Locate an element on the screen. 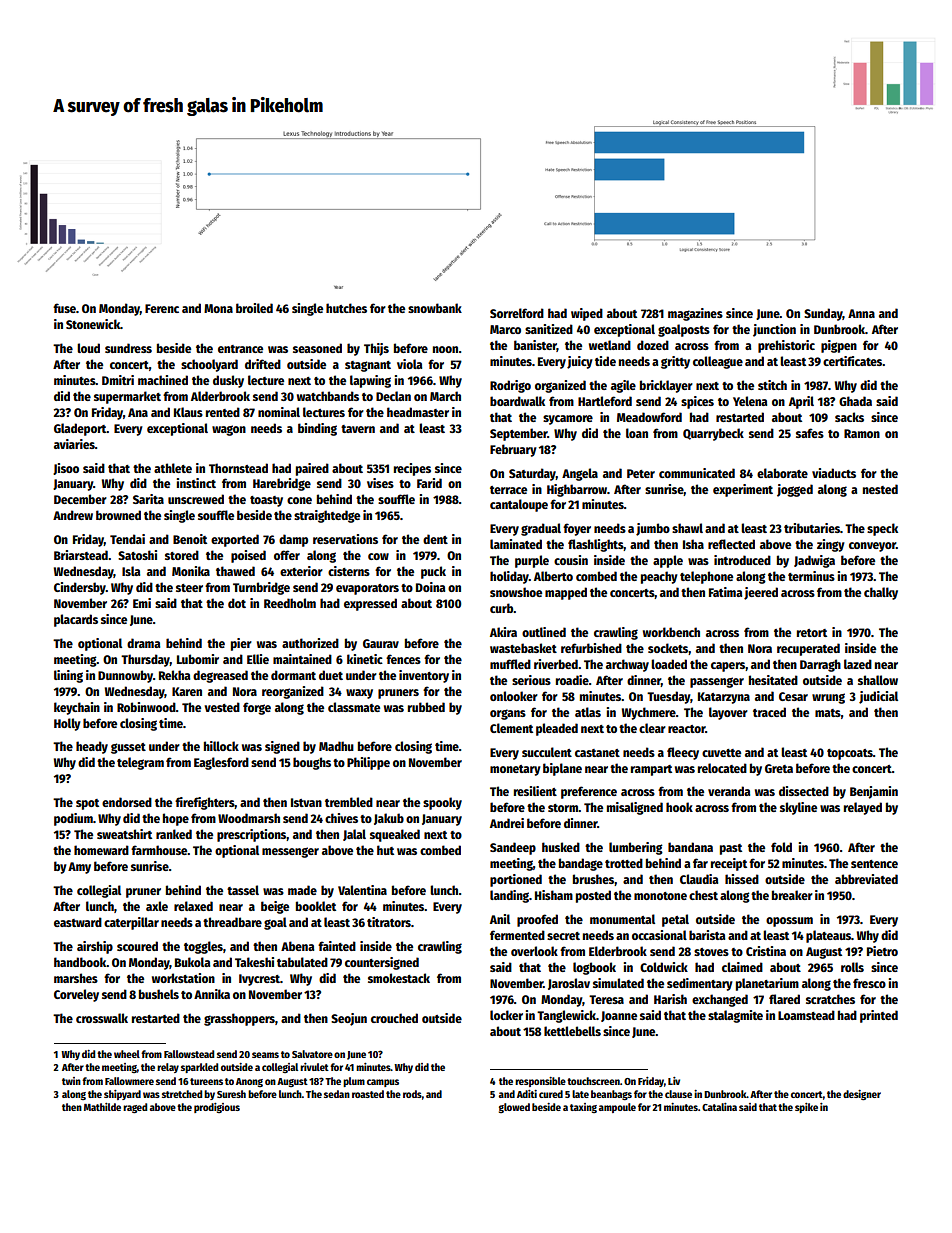 The width and height of the screenshot is (952, 1233). waxy is located at coordinates (359, 694).
